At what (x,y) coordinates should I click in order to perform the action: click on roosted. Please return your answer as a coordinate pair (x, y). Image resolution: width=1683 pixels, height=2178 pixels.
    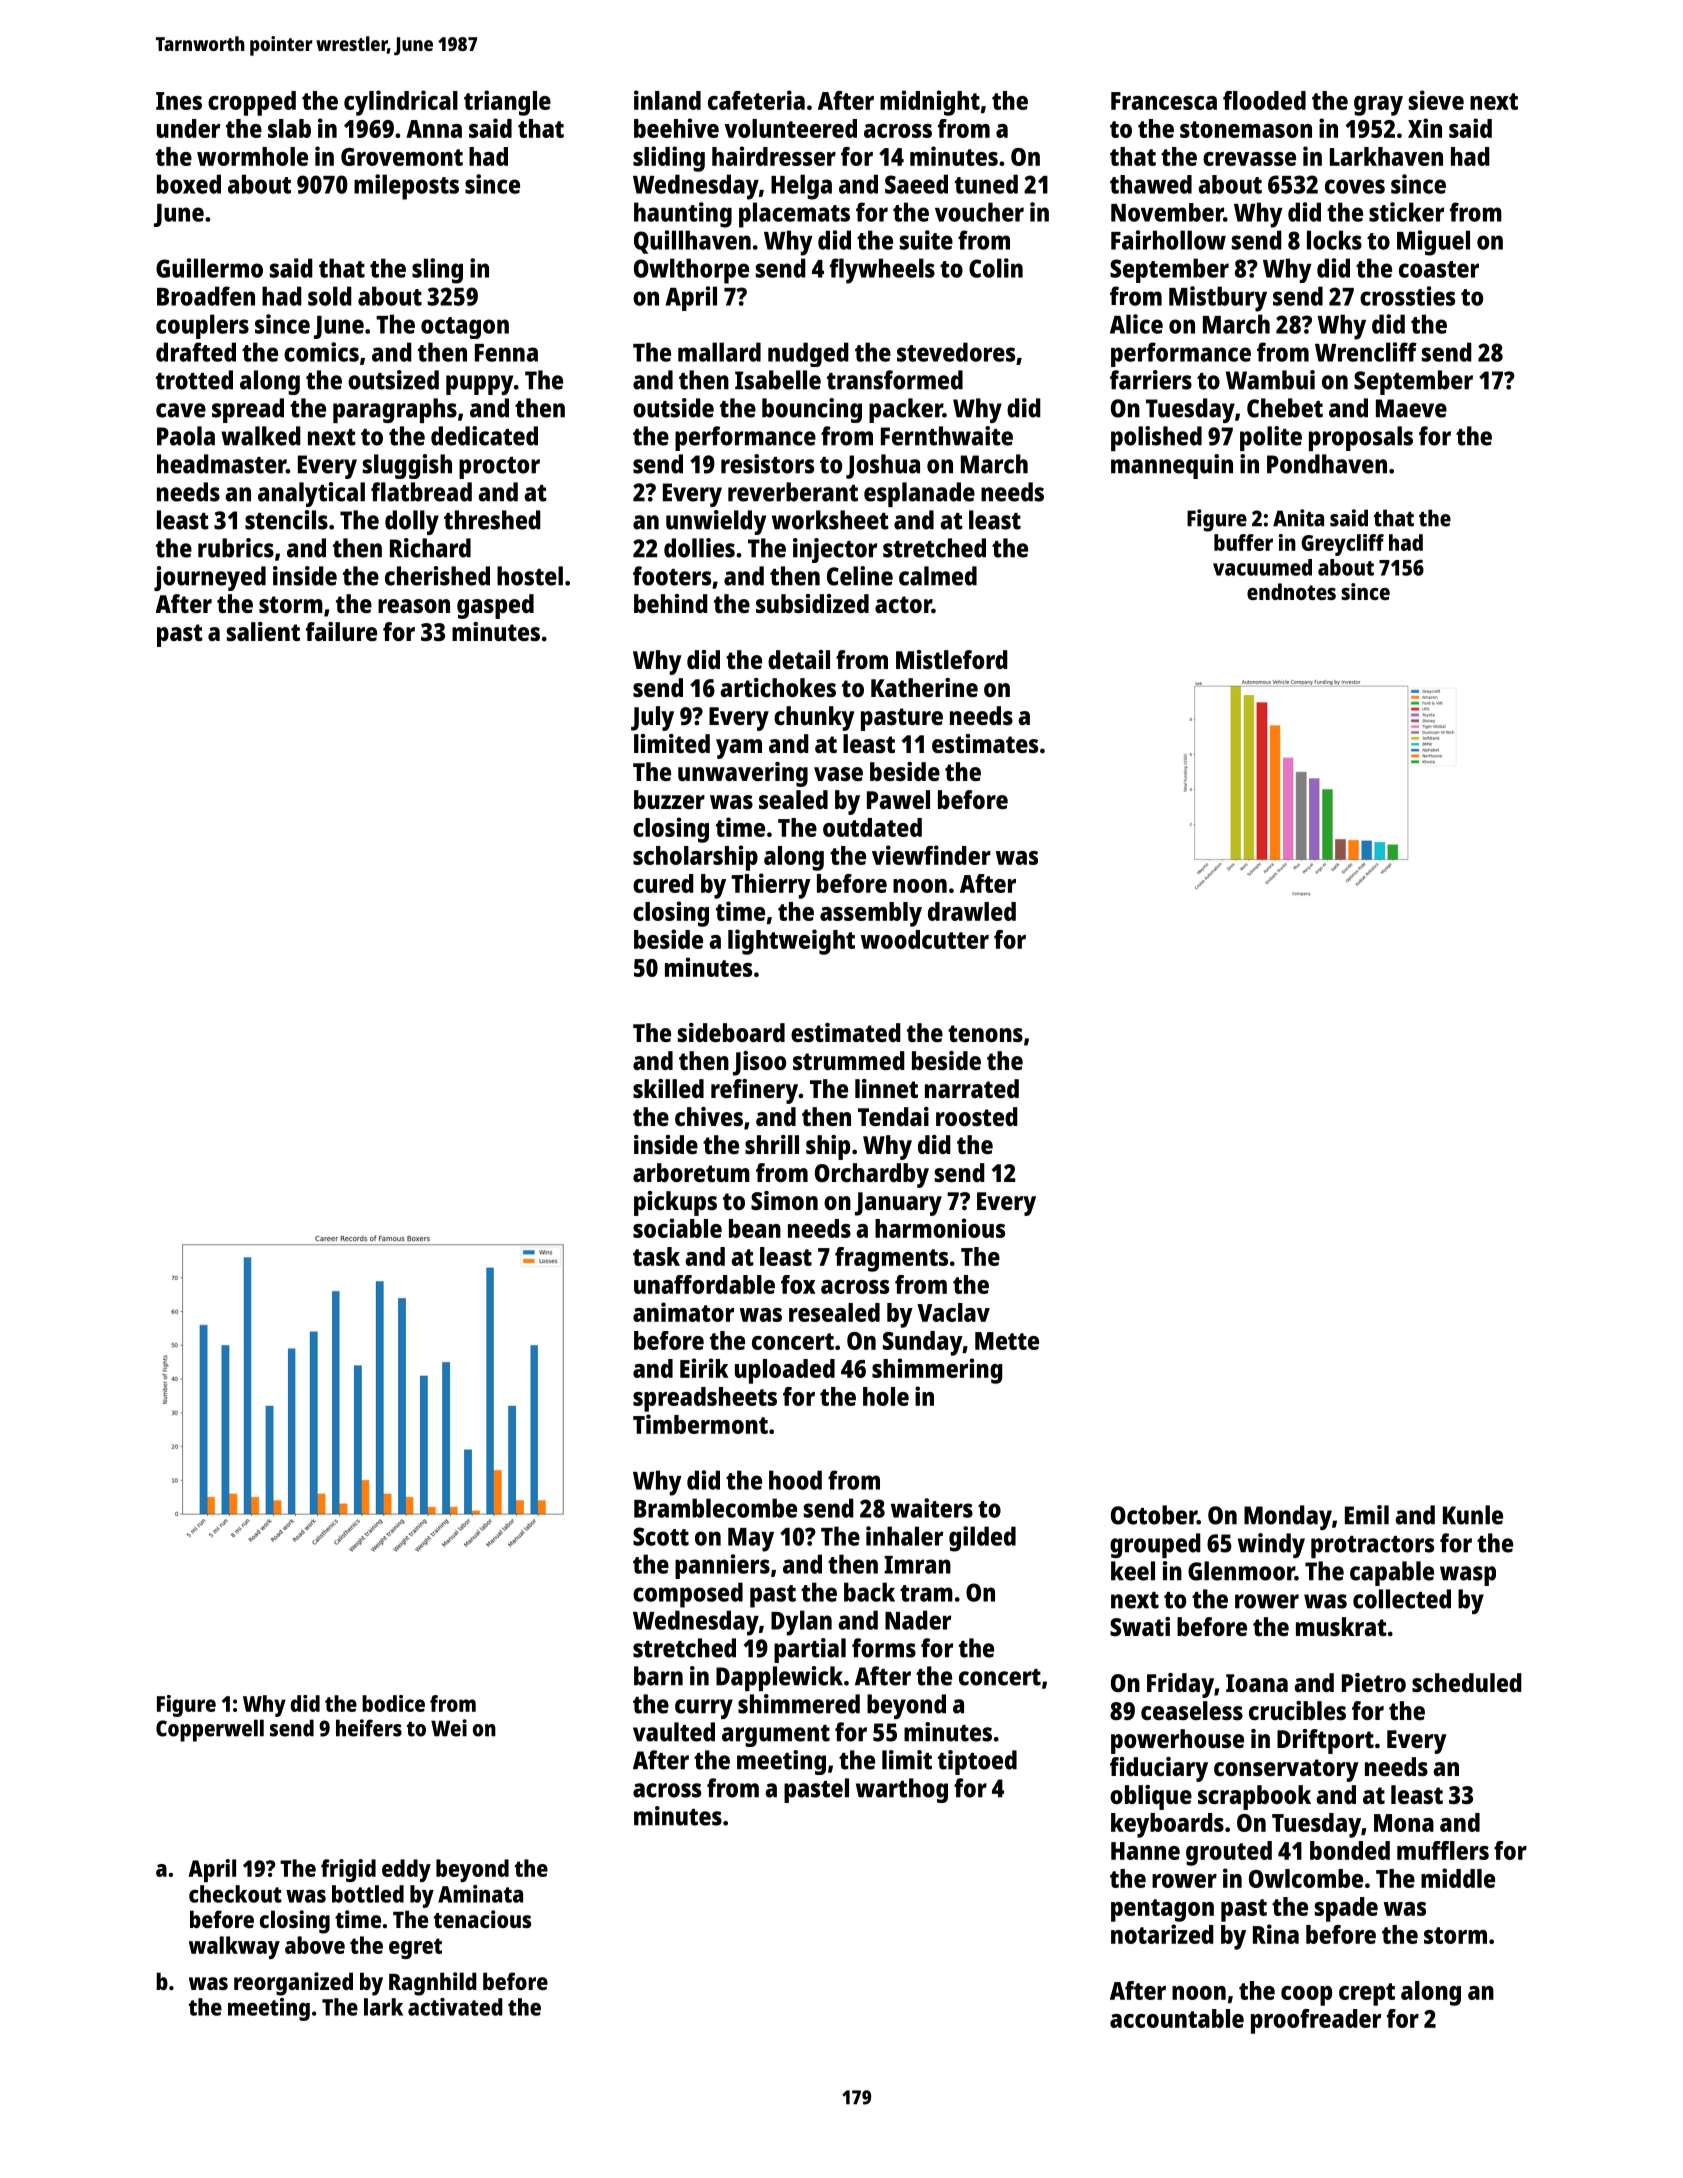
    Looking at the image, I should click on (977, 1116).
